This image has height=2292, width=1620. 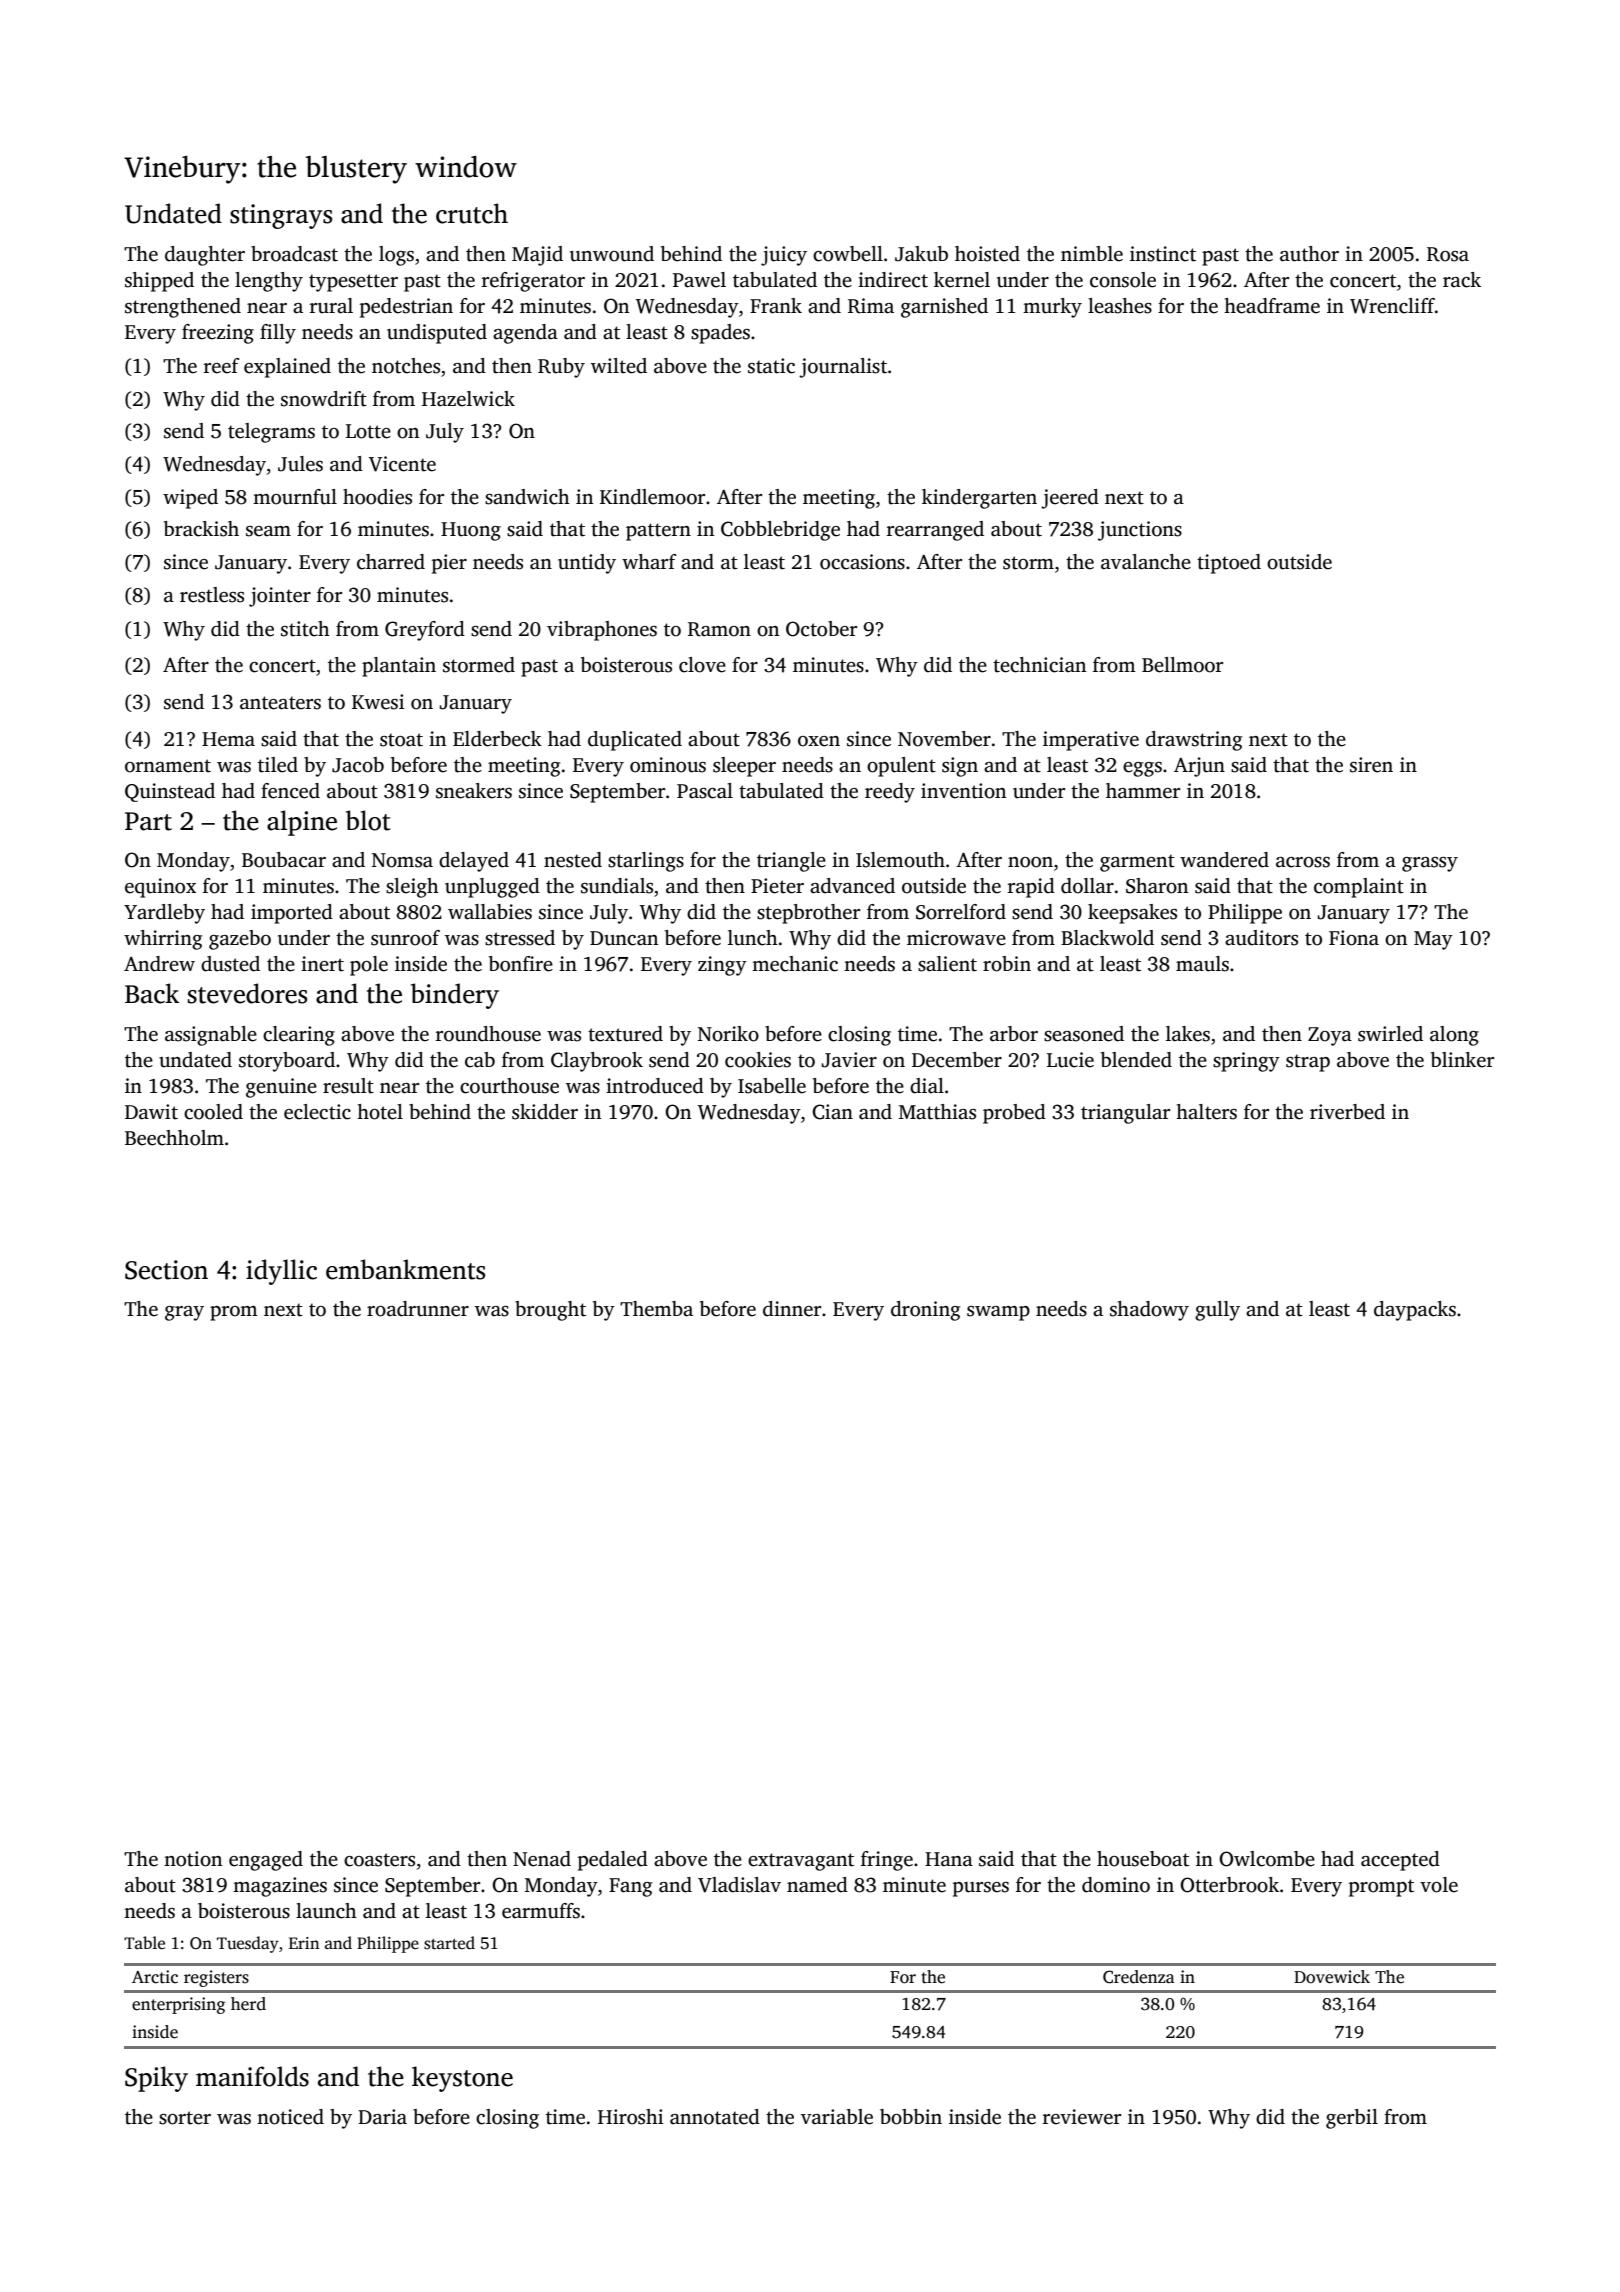 I want to click on variable, so click(x=837, y=2117).
